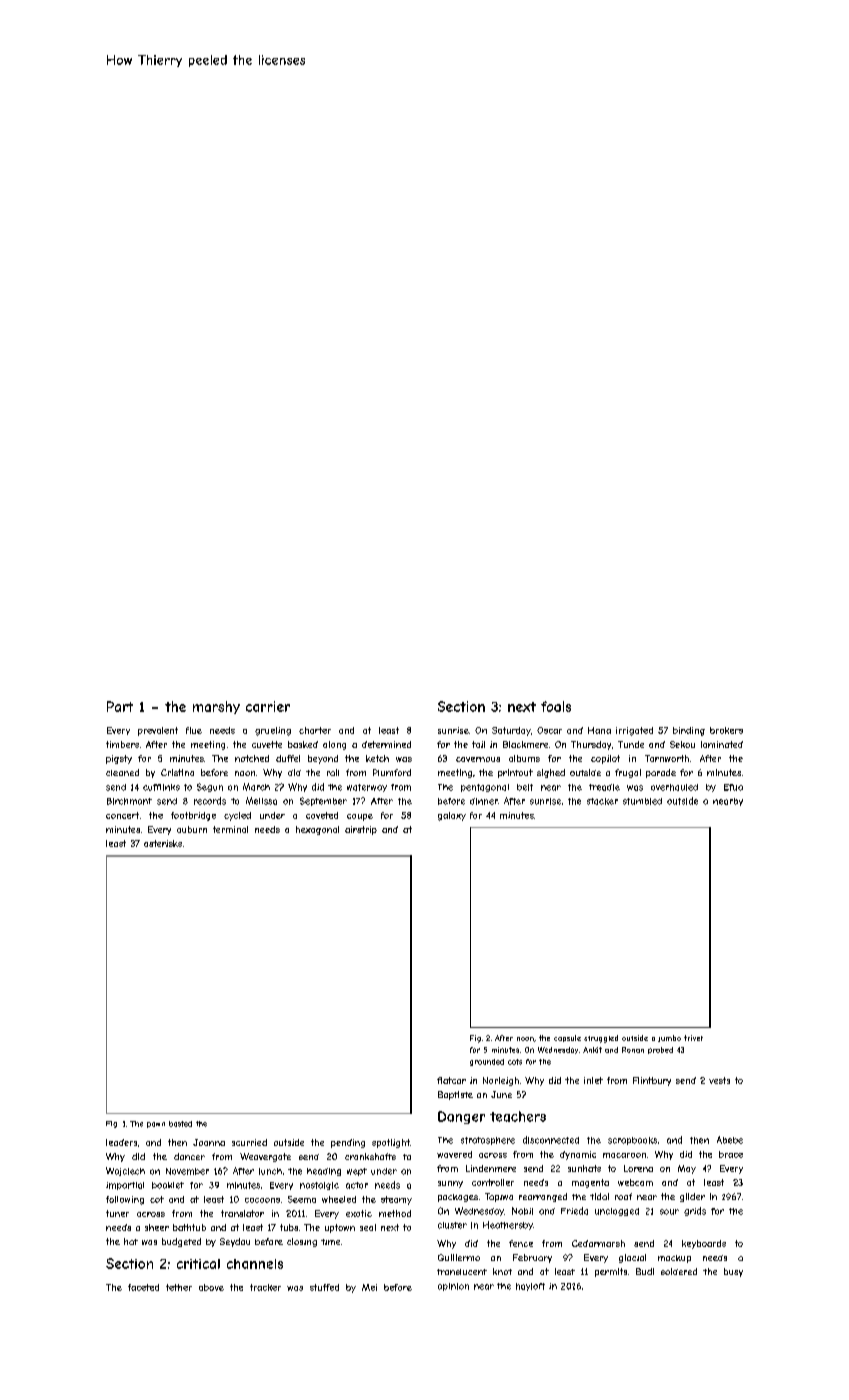  Describe the element at coordinates (163, 843) in the screenshot. I see `asterisks` at that location.
